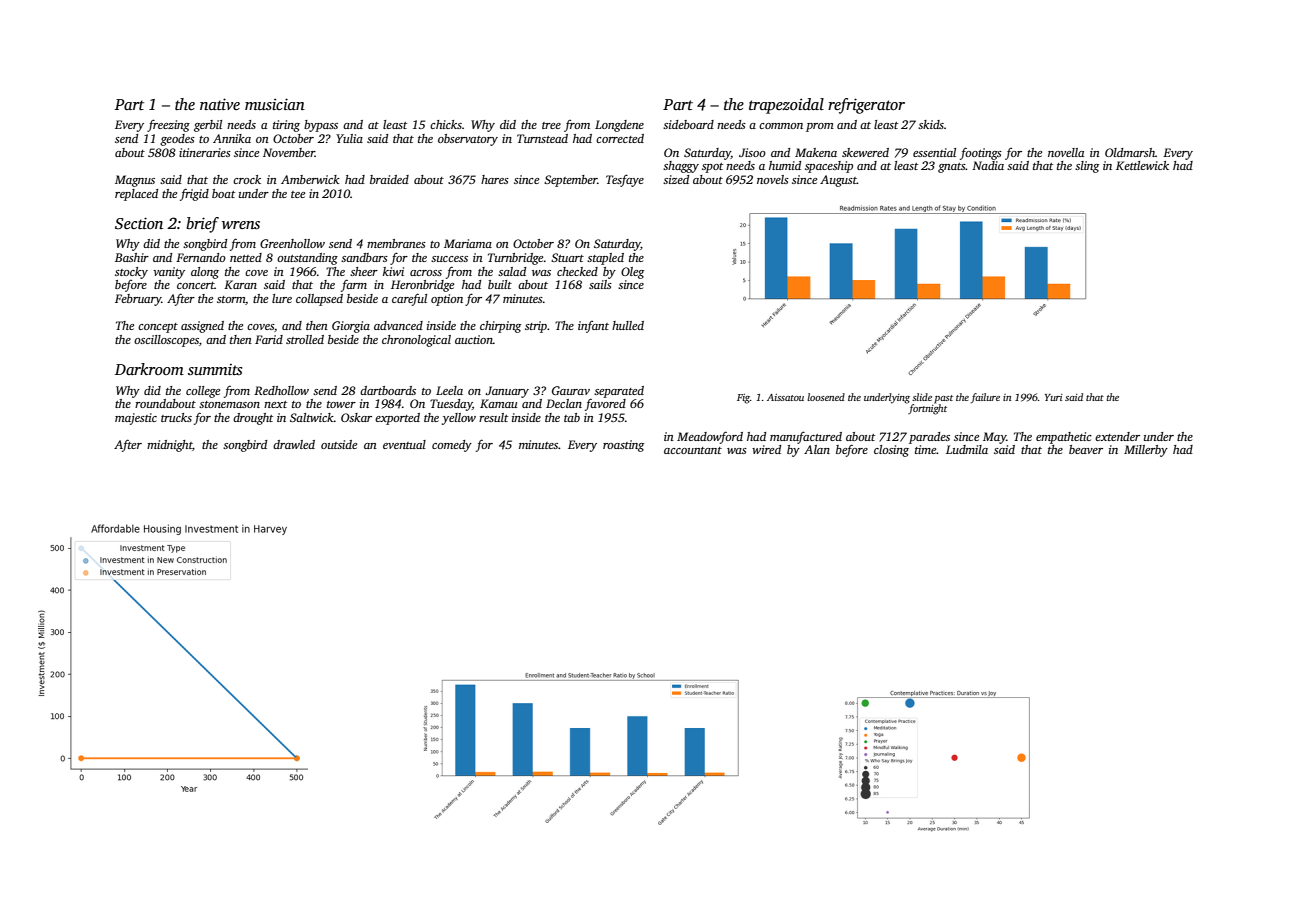 This screenshot has height=924, width=1308. What do you see at coordinates (1054, 397) in the screenshot?
I see `Yuri` at bounding box center [1054, 397].
